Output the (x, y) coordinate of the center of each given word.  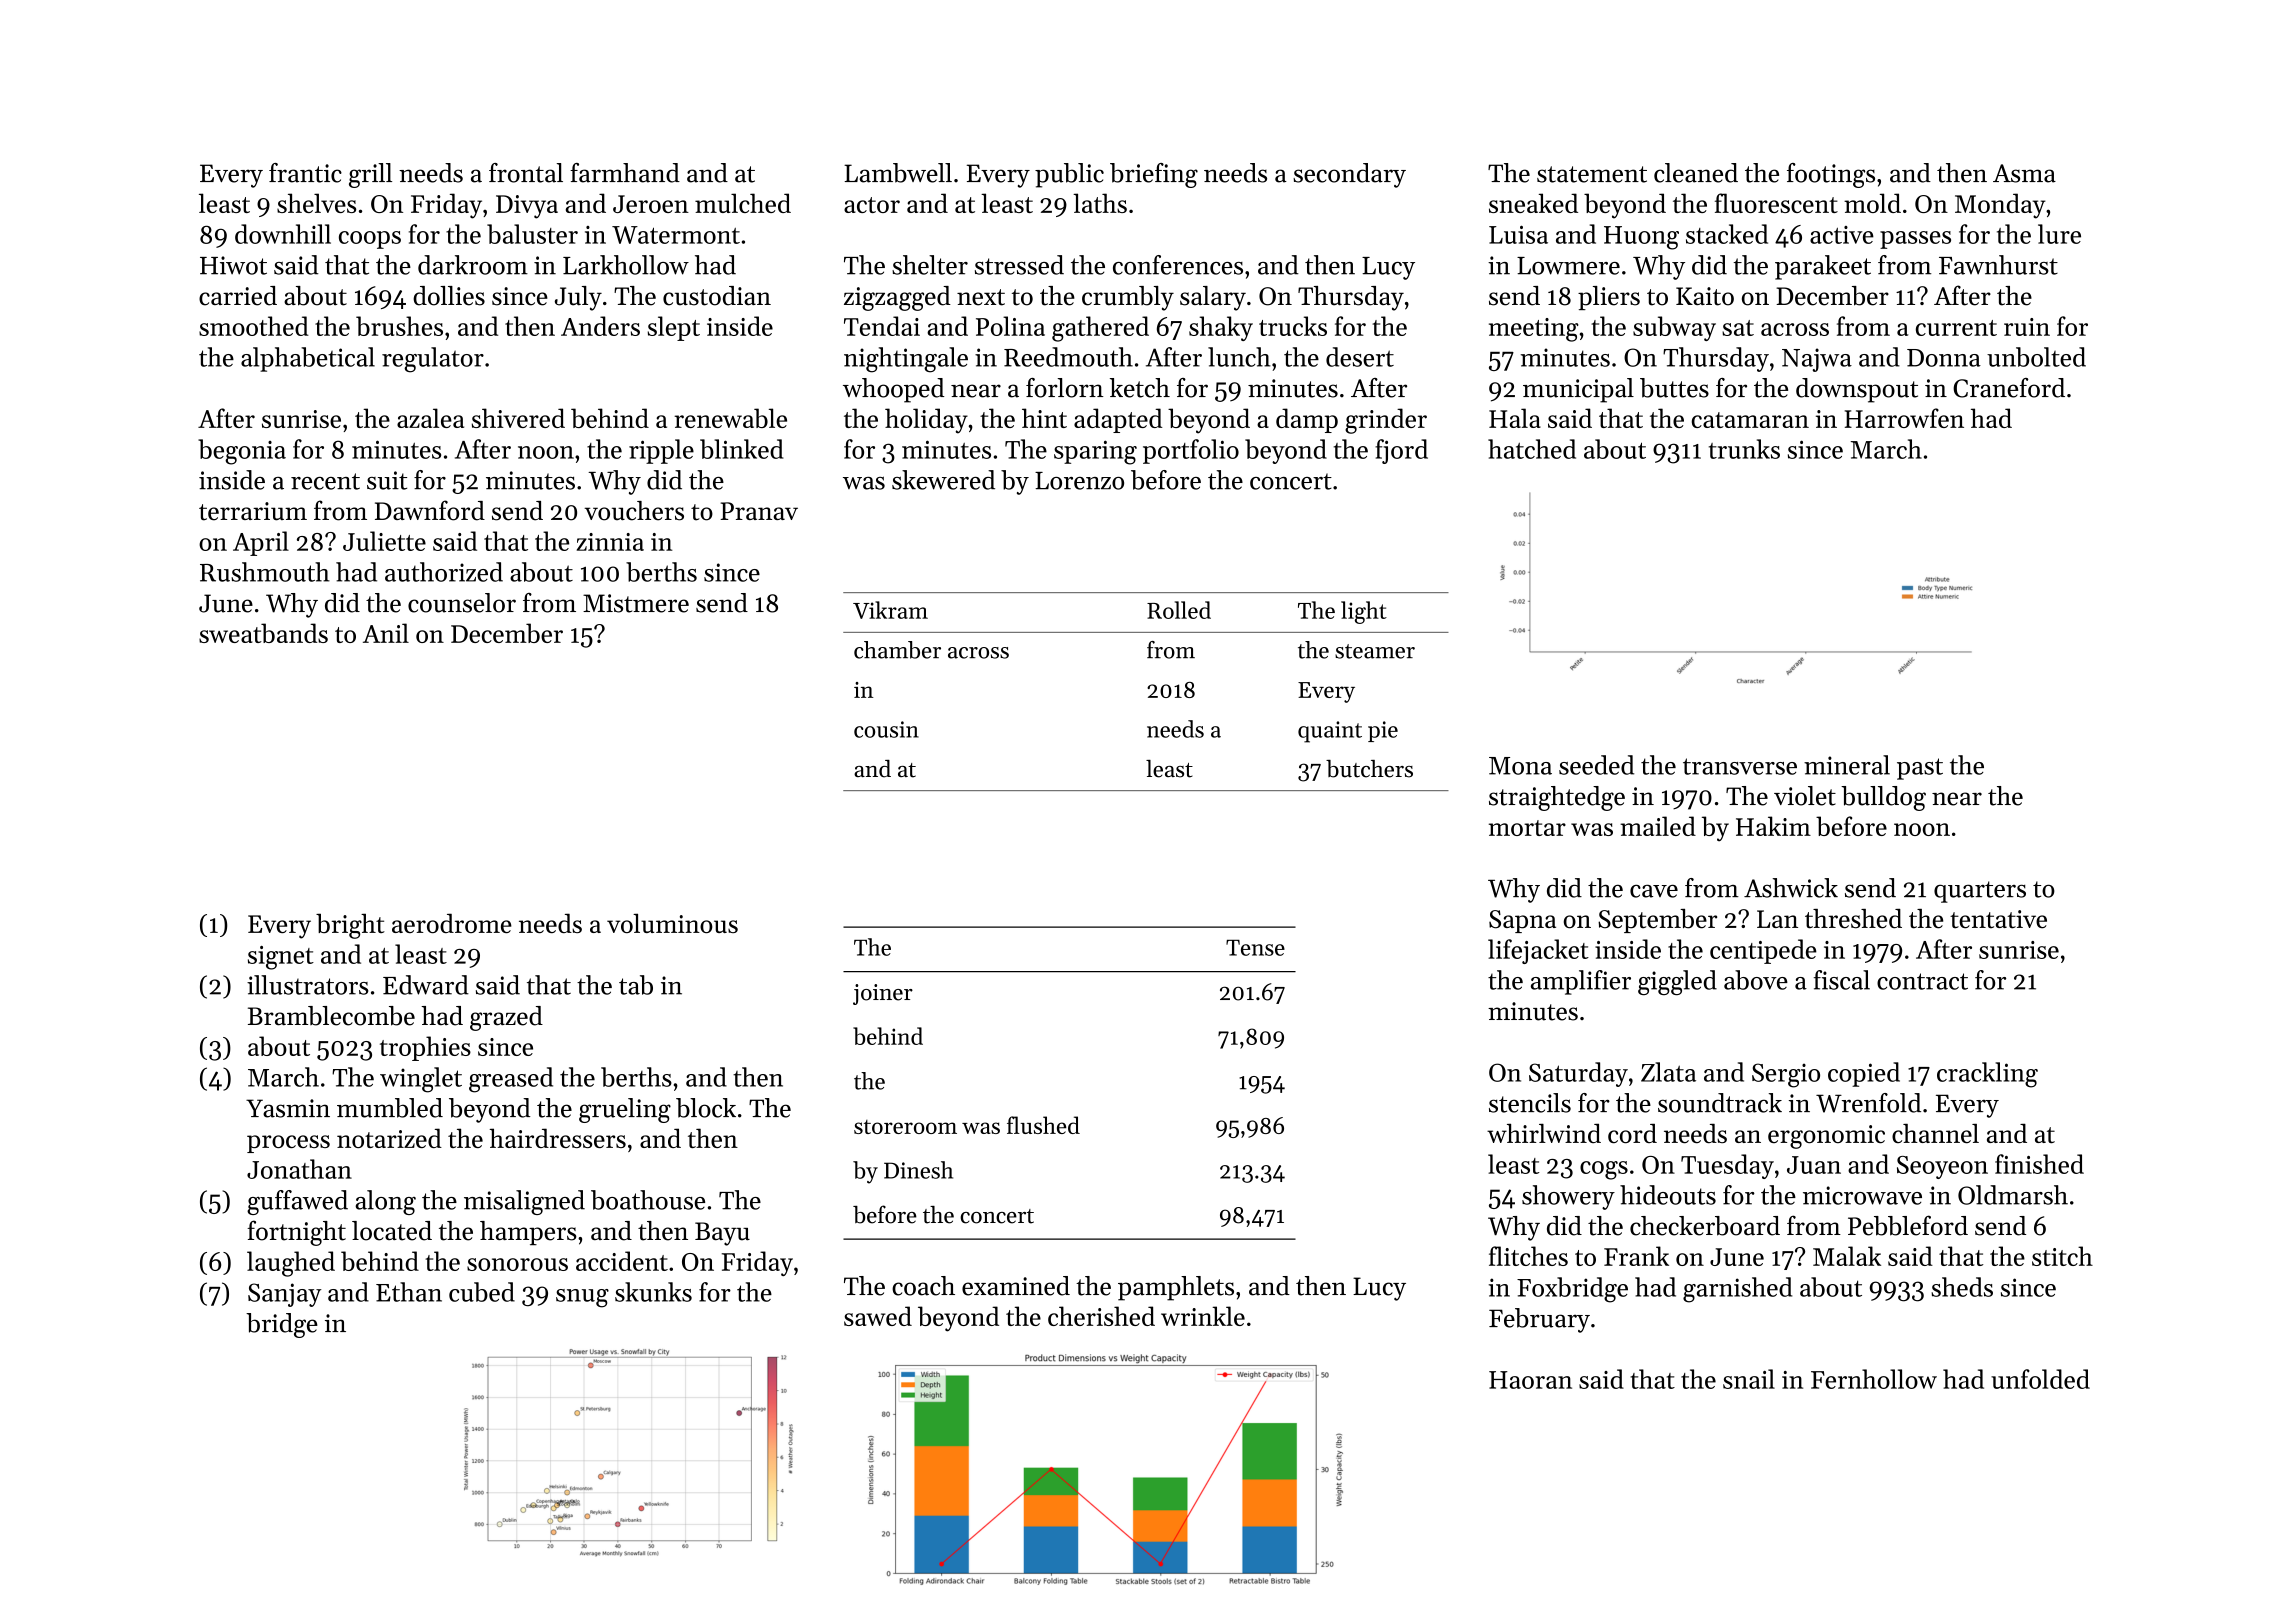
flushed (1043, 1125)
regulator (433, 360)
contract (1922, 981)
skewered (943, 480)
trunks (1744, 449)
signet (281, 958)
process (288, 1144)
